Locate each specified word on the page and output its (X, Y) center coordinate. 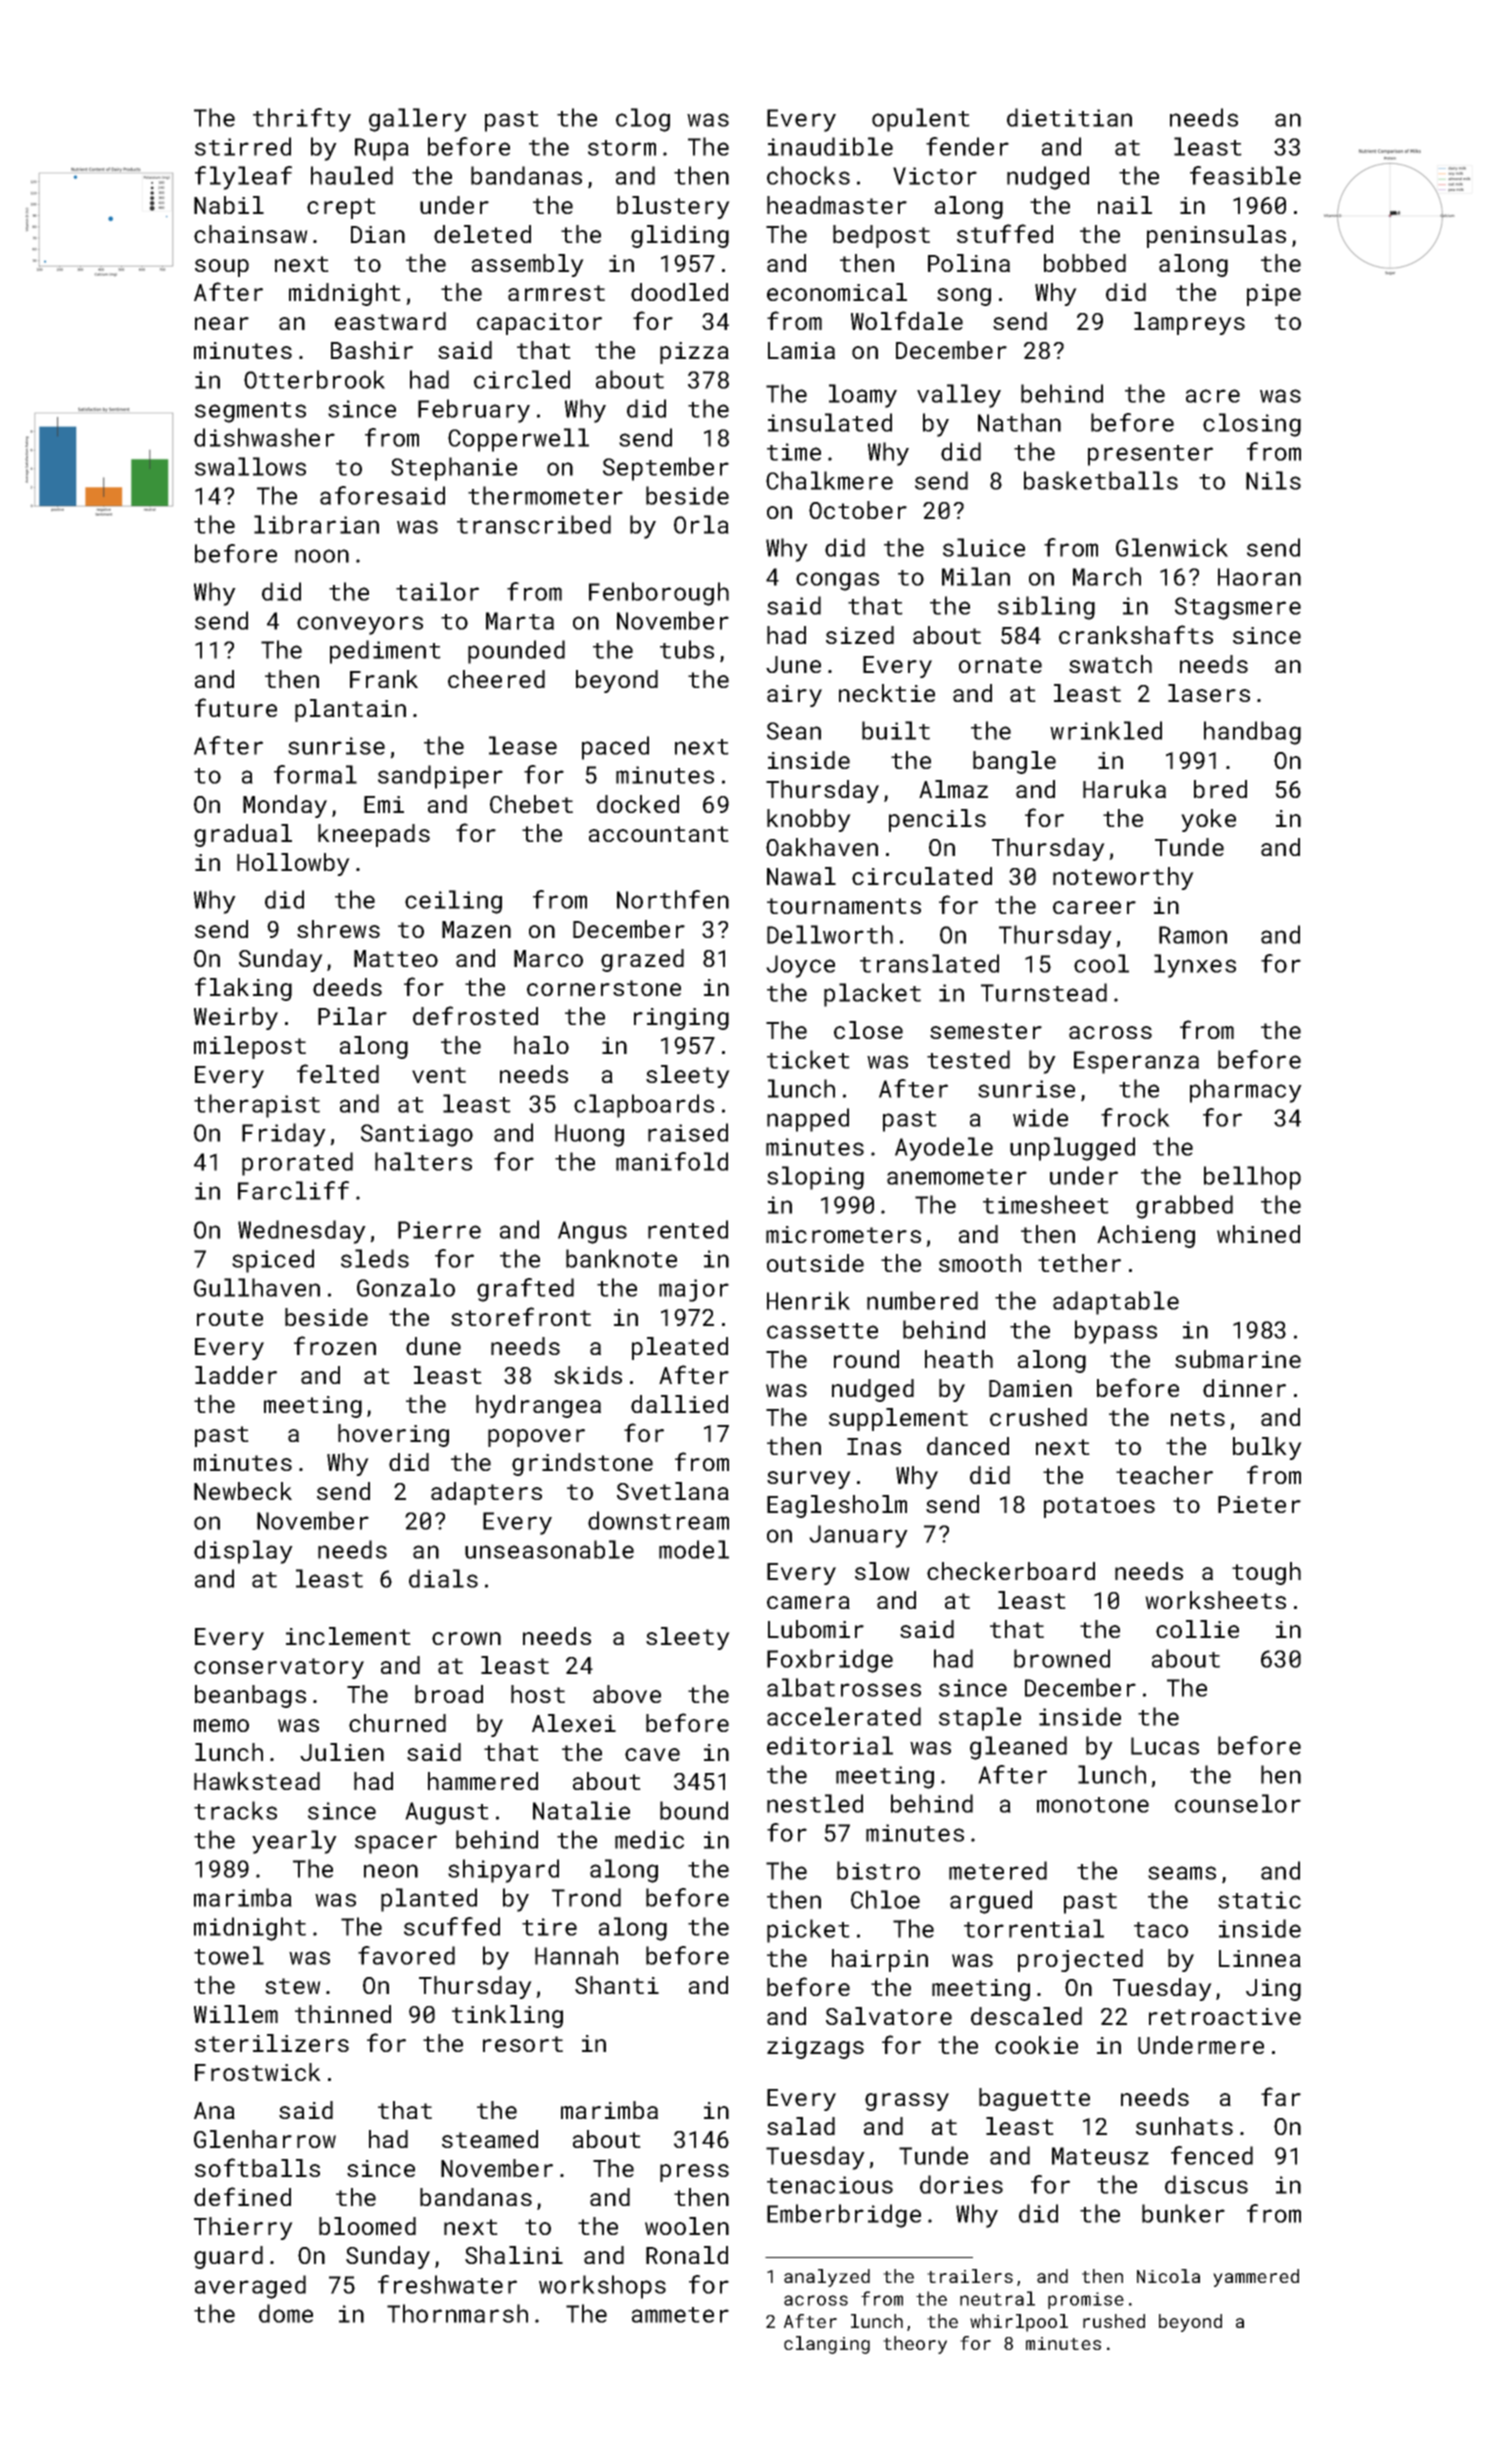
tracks (235, 1810)
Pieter (1259, 1504)
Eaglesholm (837, 1506)
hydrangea (538, 1406)
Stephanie (454, 469)
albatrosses (844, 1687)
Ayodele (944, 1149)
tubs (687, 649)
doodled (679, 292)
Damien (1030, 1388)
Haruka (1124, 789)
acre (1213, 396)
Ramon (1193, 935)
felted (338, 1073)
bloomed (367, 2226)
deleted (482, 234)
